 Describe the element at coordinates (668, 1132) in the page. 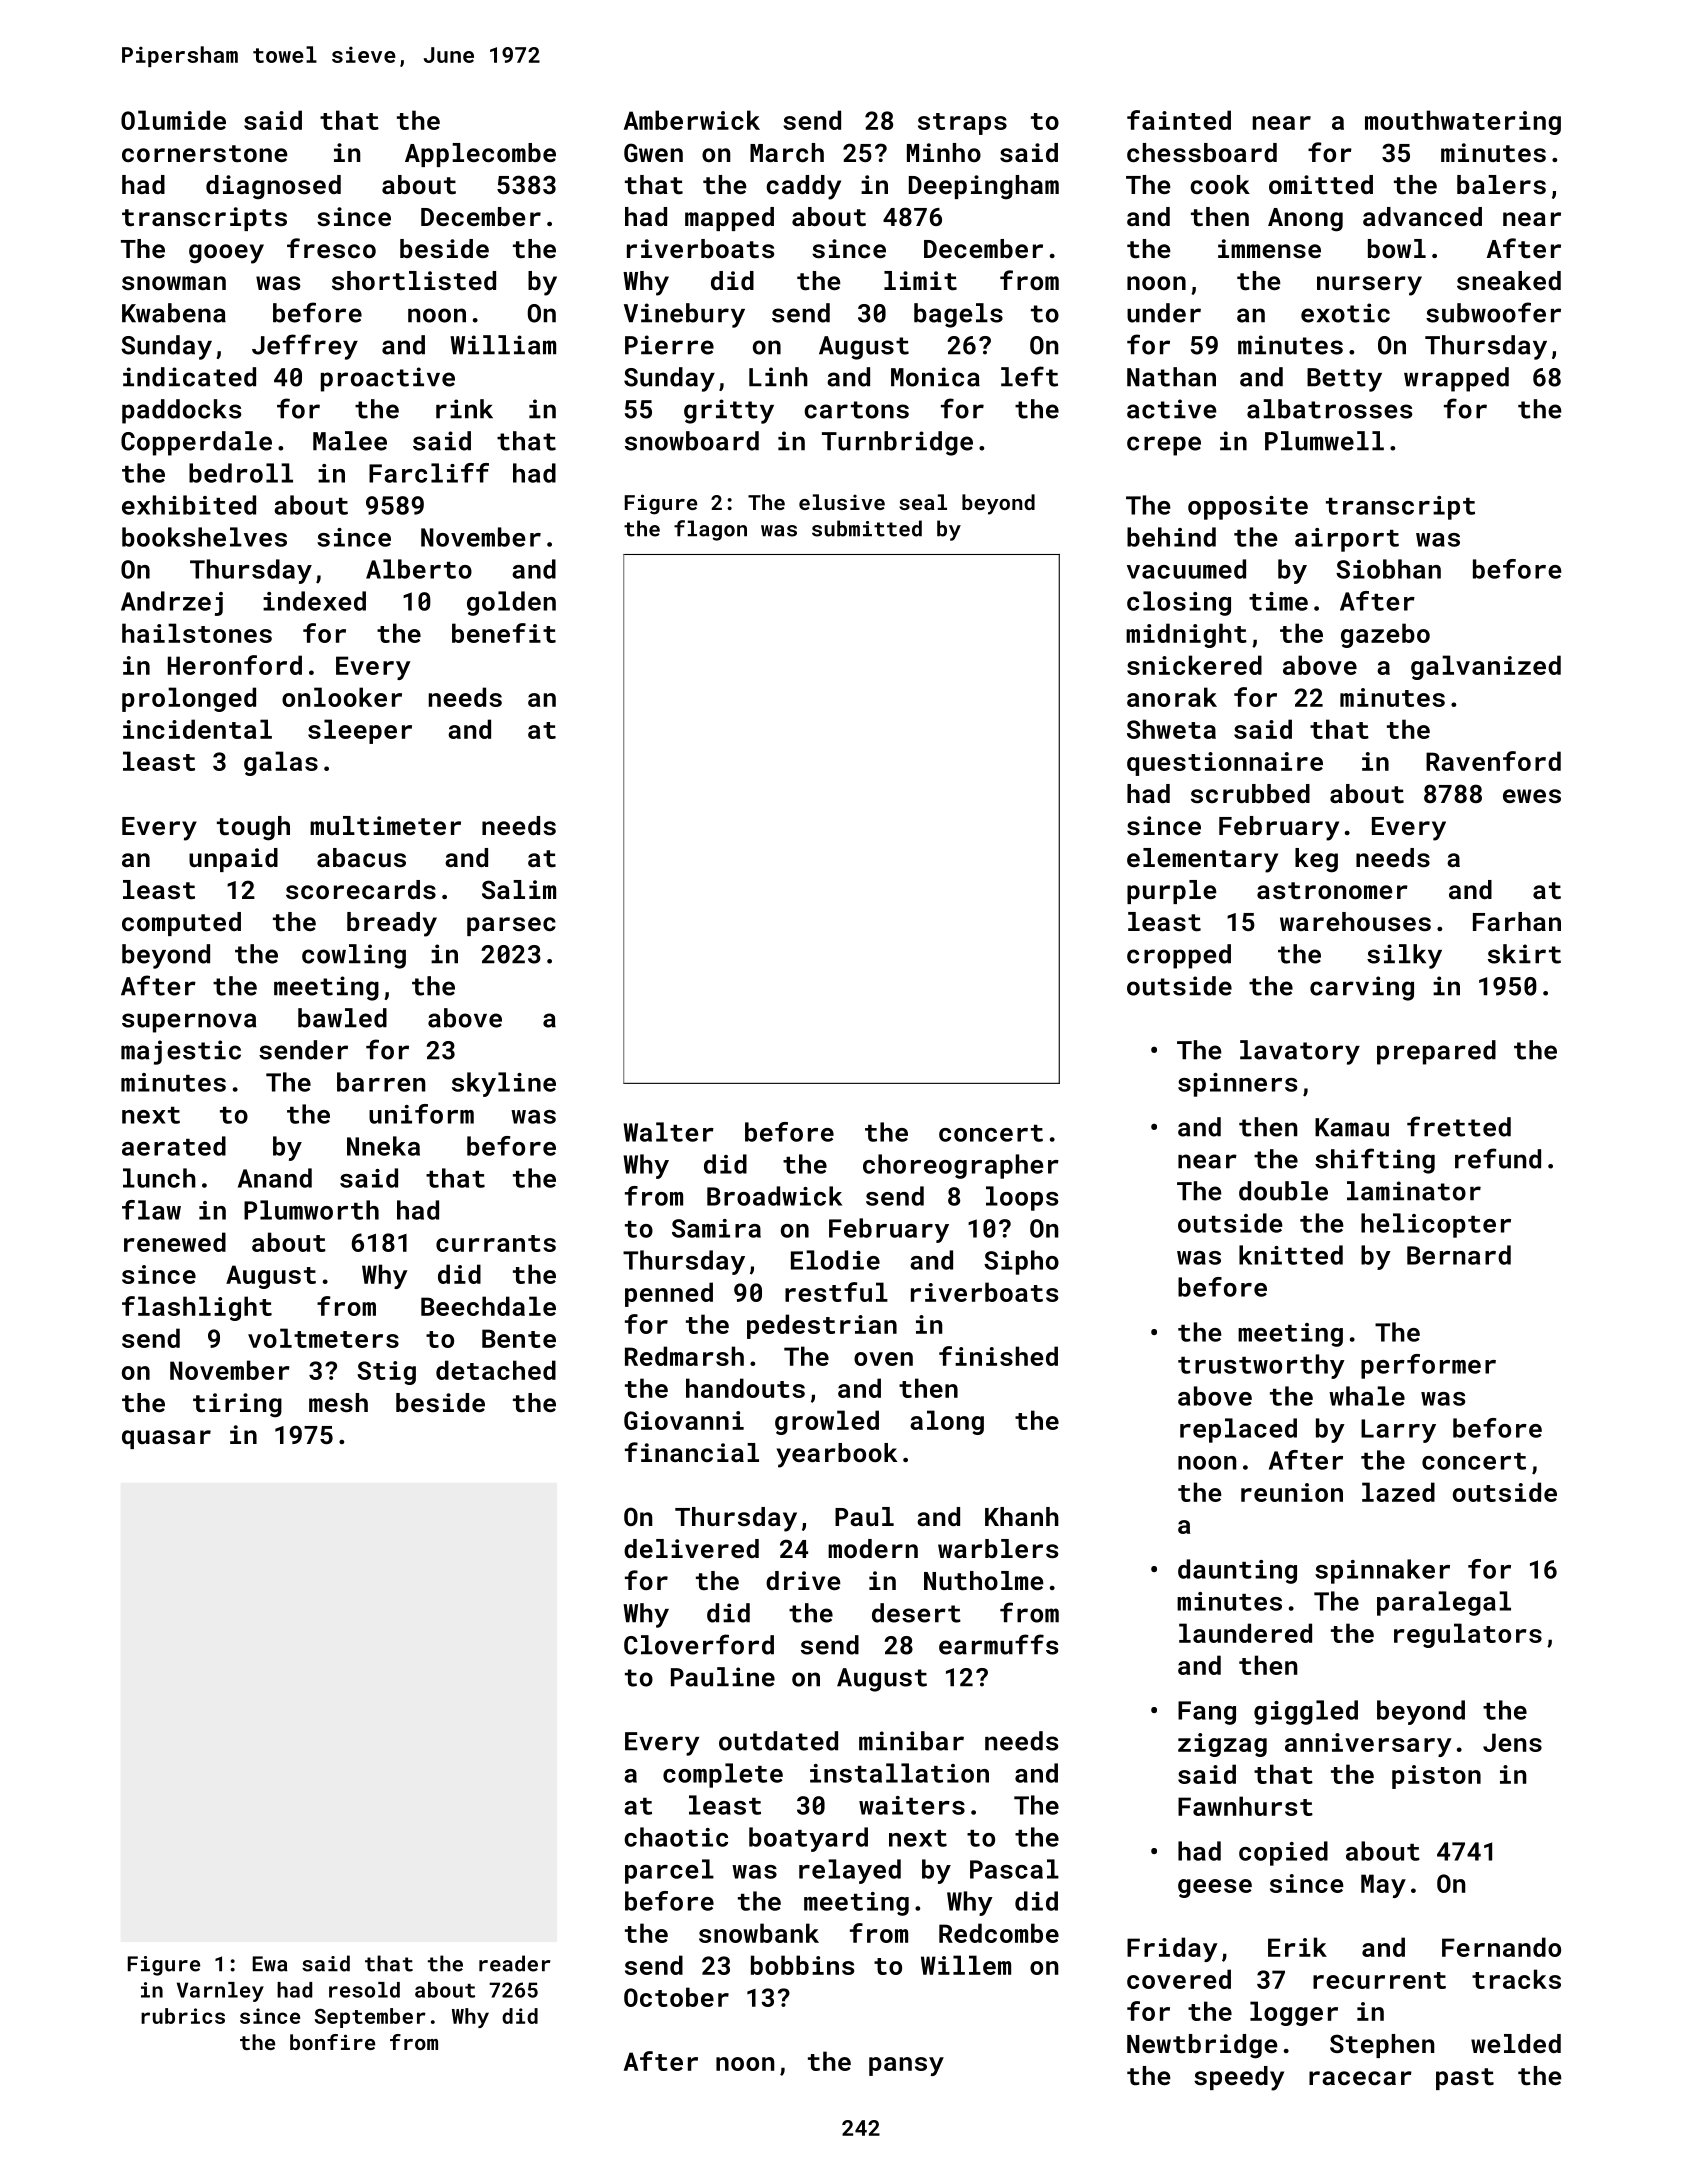

I see `Walter` at that location.
